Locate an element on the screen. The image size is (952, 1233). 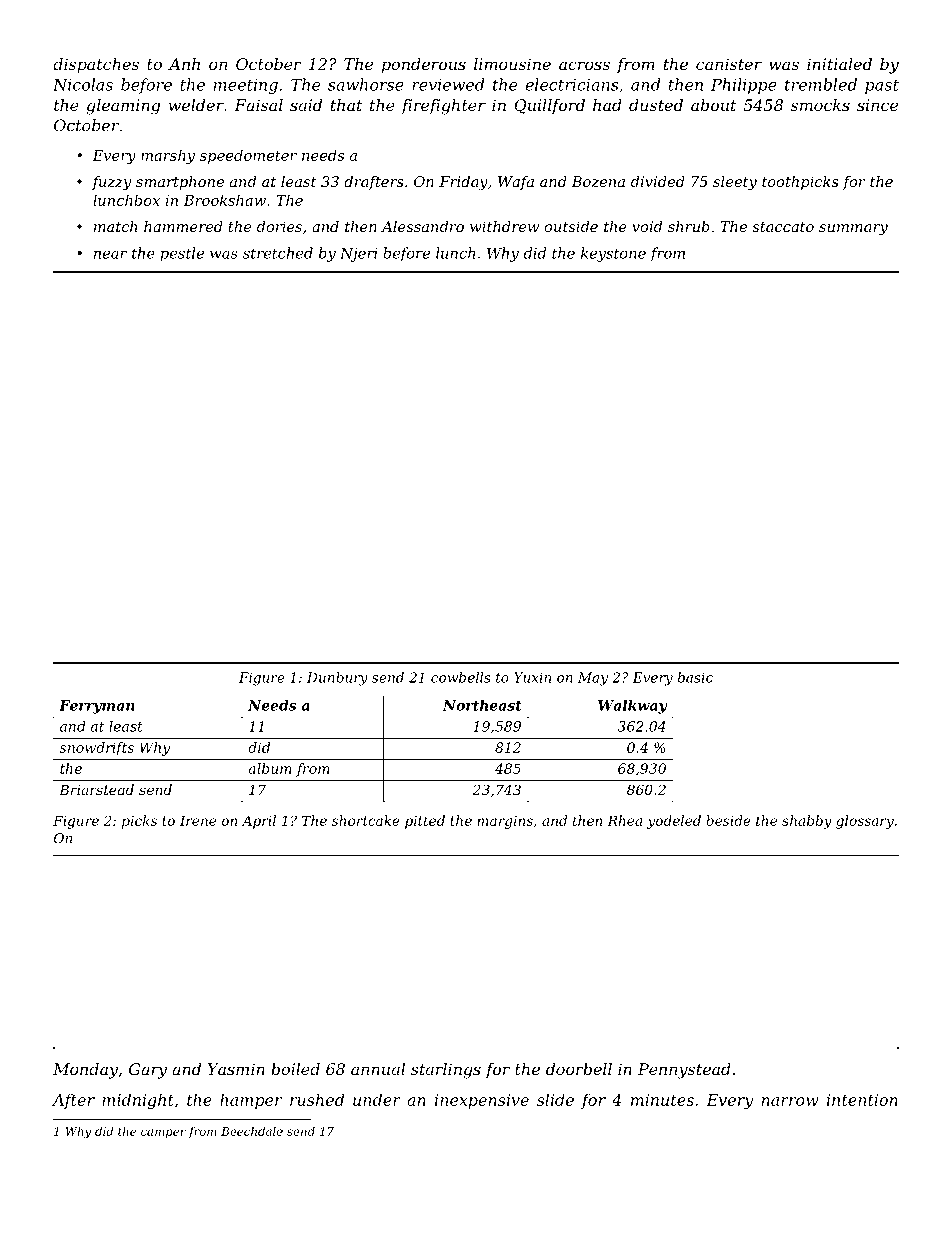
Rhea is located at coordinates (624, 820).
